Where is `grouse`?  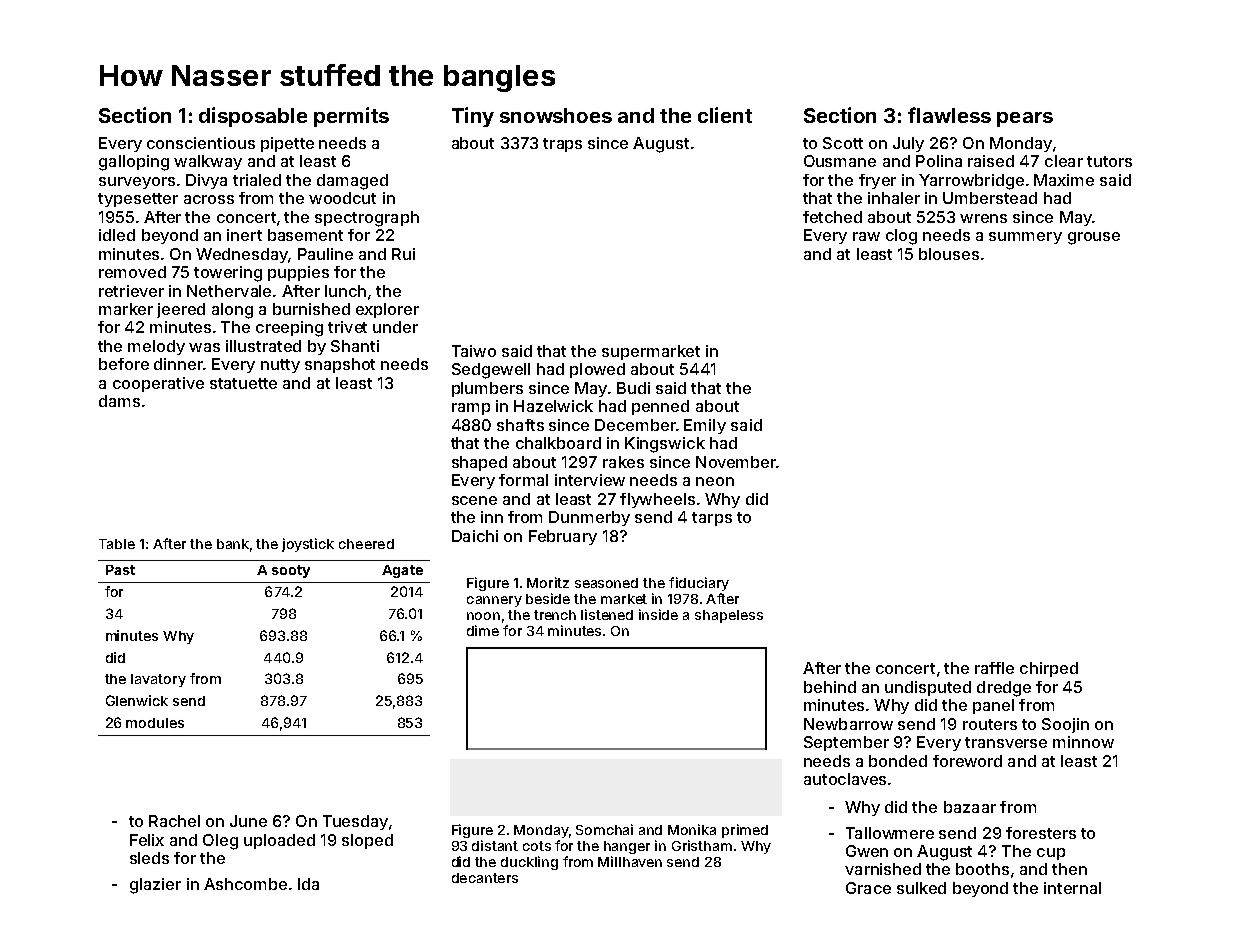 grouse is located at coordinates (1094, 238).
